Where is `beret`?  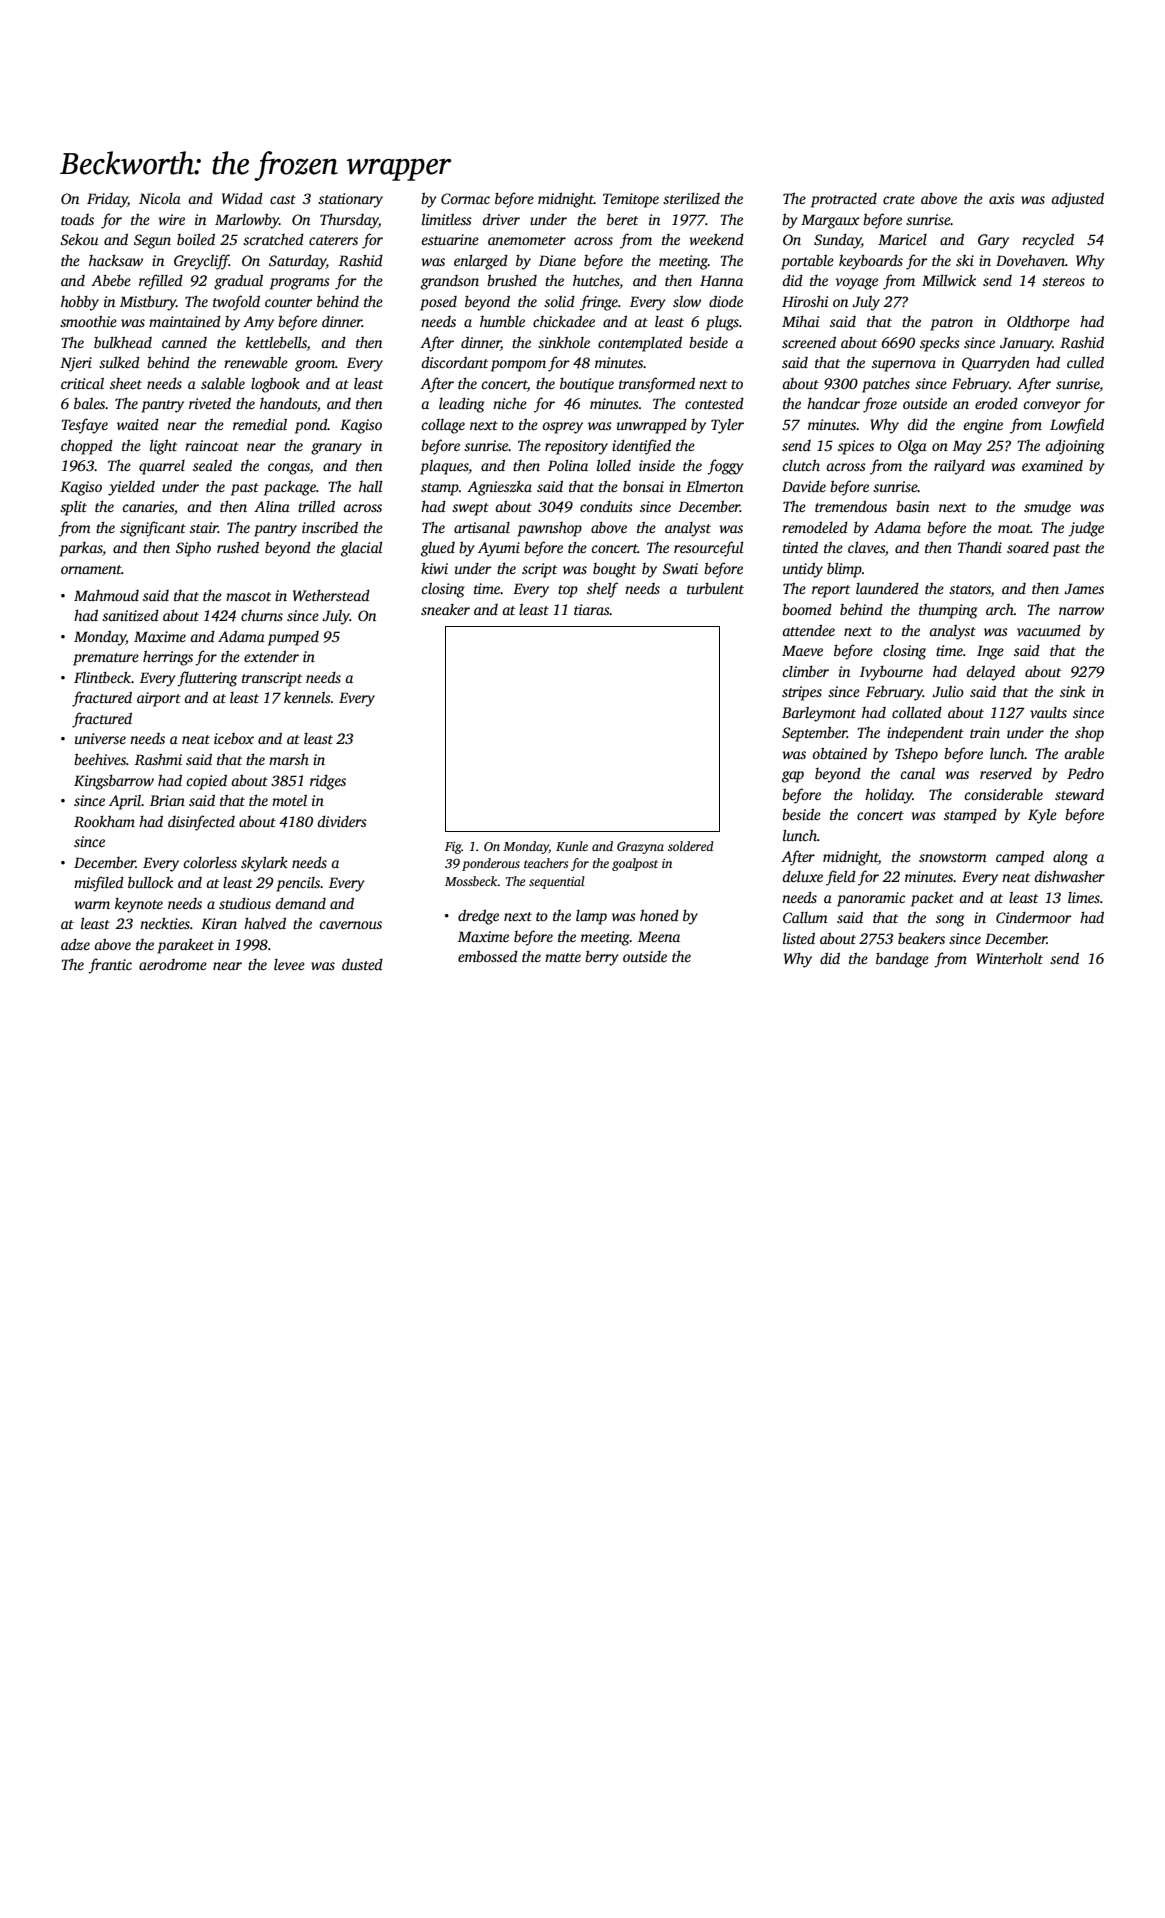 beret is located at coordinates (622, 219).
